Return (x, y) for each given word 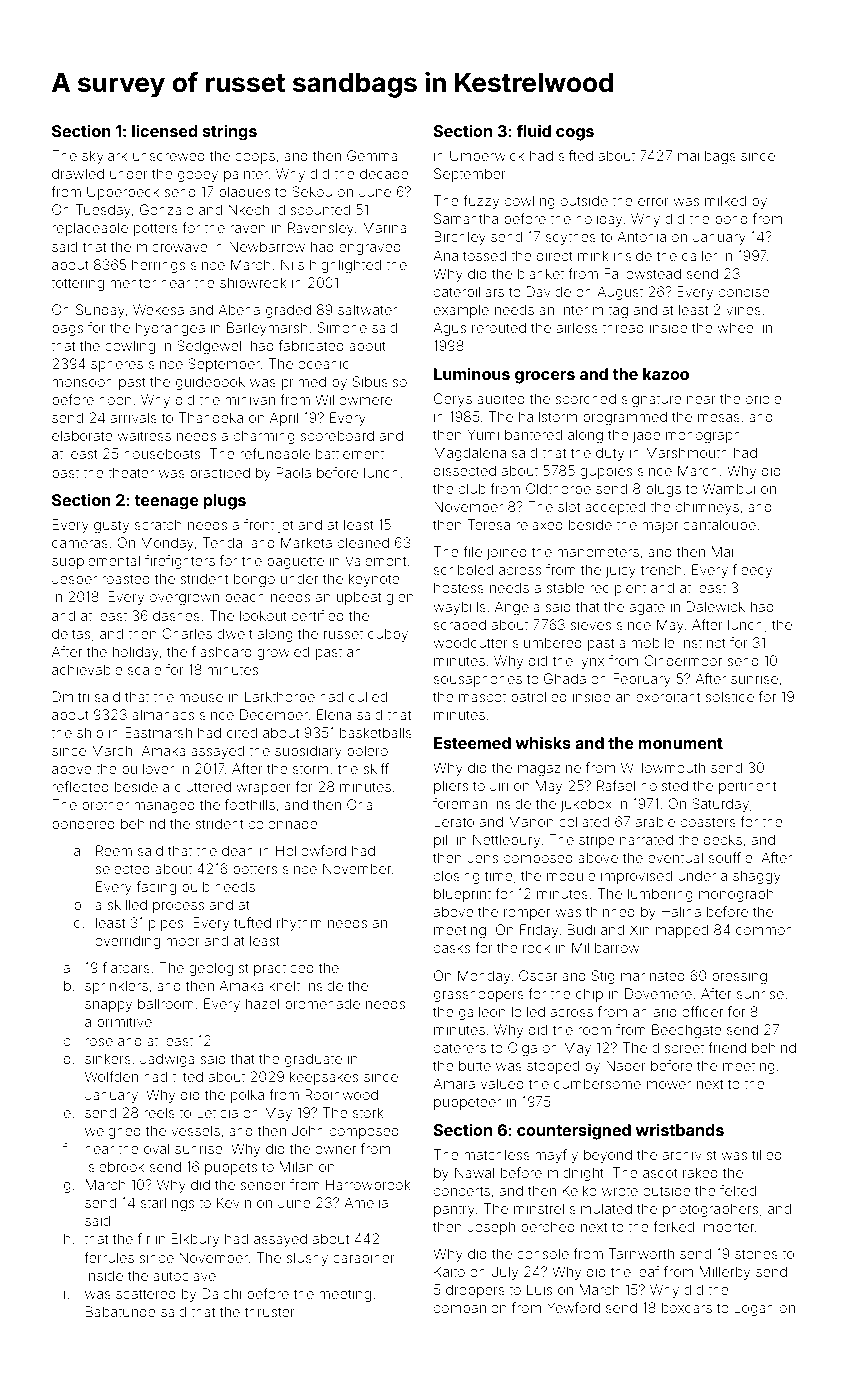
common (764, 931)
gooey (198, 176)
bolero (367, 750)
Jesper (74, 580)
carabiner (364, 1257)
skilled (127, 904)
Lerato (454, 821)
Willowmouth (663, 767)
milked (725, 200)
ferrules (109, 1257)
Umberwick (487, 155)
